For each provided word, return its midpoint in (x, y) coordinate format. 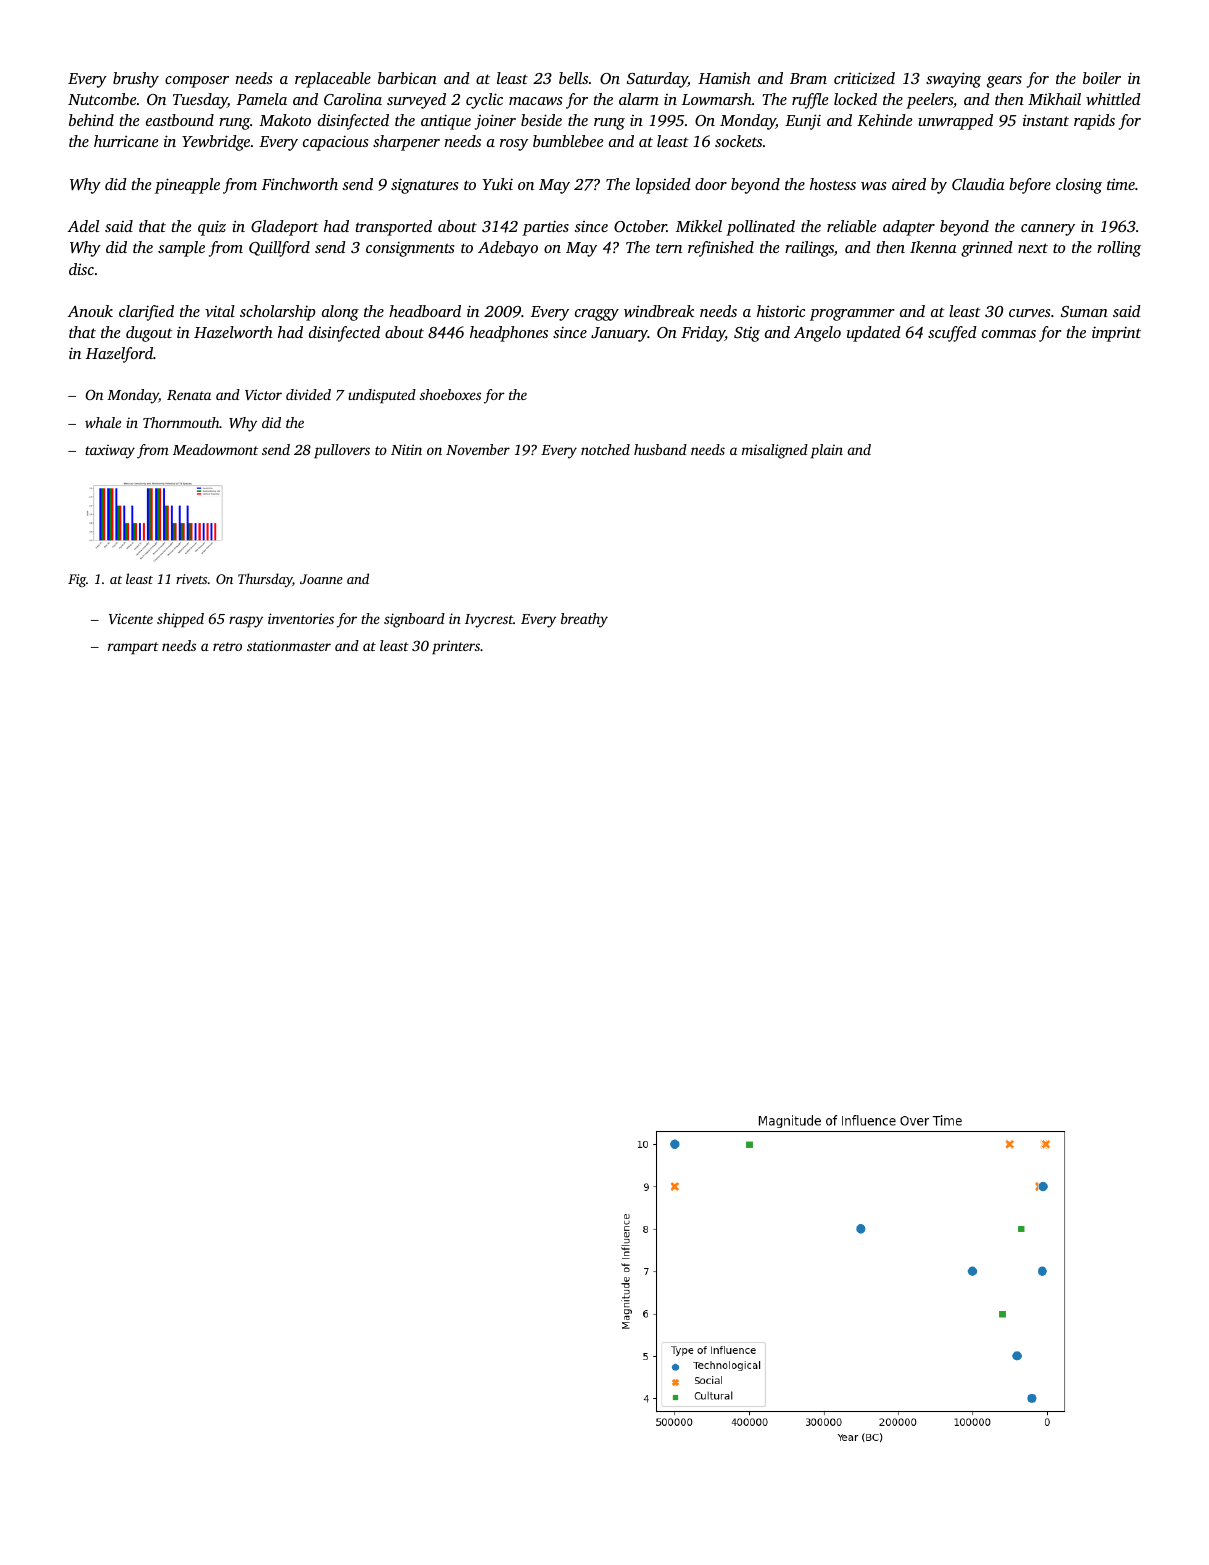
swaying (953, 80)
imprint (1116, 334)
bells (573, 78)
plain (827, 451)
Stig (747, 334)
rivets (191, 579)
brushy (136, 80)
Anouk (90, 311)
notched (605, 449)
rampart (133, 648)
